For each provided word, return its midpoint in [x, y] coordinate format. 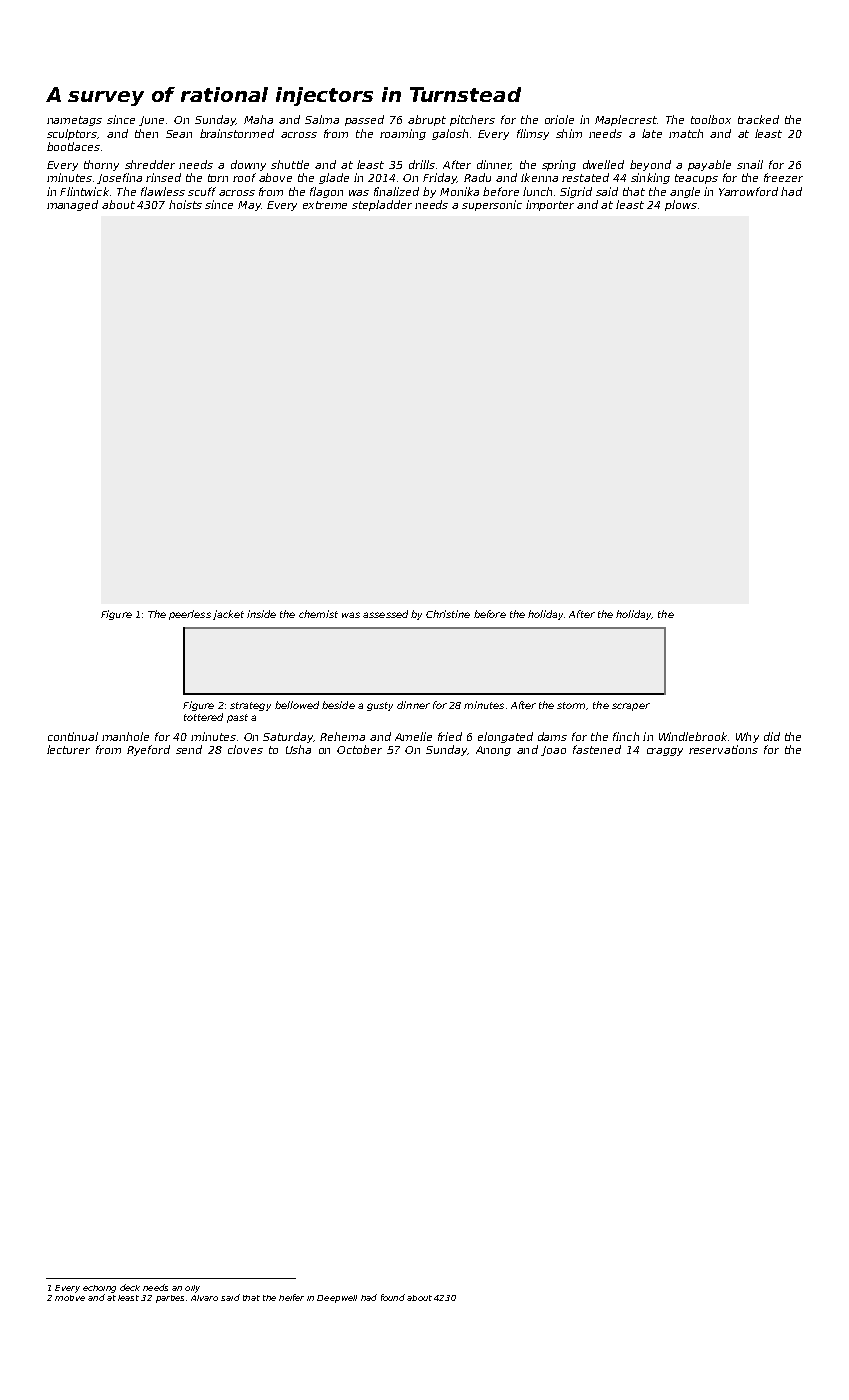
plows [681, 205]
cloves [245, 749]
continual [73, 736]
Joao [553, 751]
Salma [322, 119]
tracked [758, 119]
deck [130, 1287]
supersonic [492, 205]
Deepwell [337, 1299]
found [393, 1297]
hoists [185, 204]
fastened [597, 749]
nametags [74, 121]
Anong [493, 751]
